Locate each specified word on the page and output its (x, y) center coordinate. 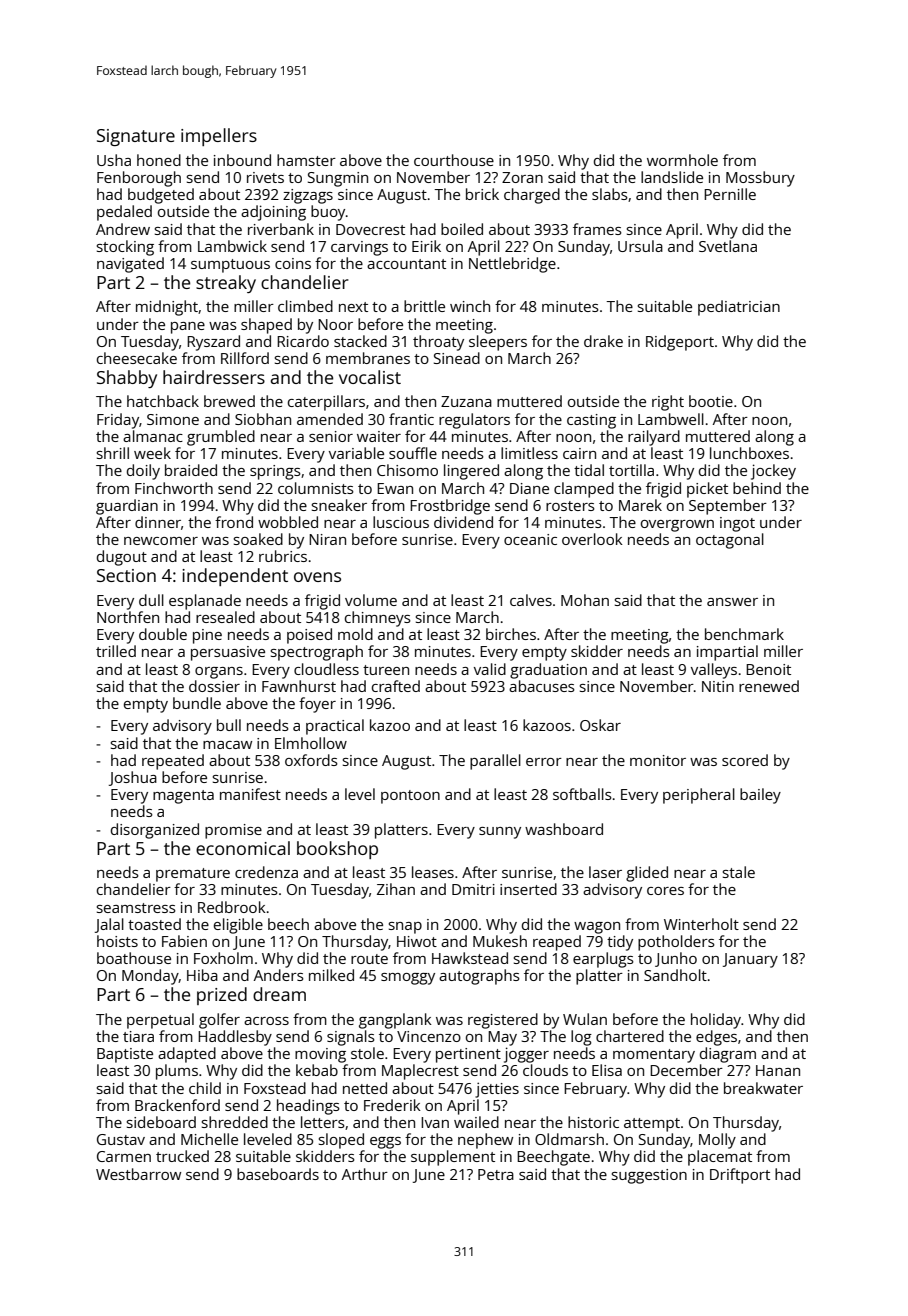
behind (757, 488)
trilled (116, 651)
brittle (424, 306)
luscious (401, 522)
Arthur (365, 1174)
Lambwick (232, 246)
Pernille (730, 194)
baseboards (278, 1174)
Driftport (740, 1176)
